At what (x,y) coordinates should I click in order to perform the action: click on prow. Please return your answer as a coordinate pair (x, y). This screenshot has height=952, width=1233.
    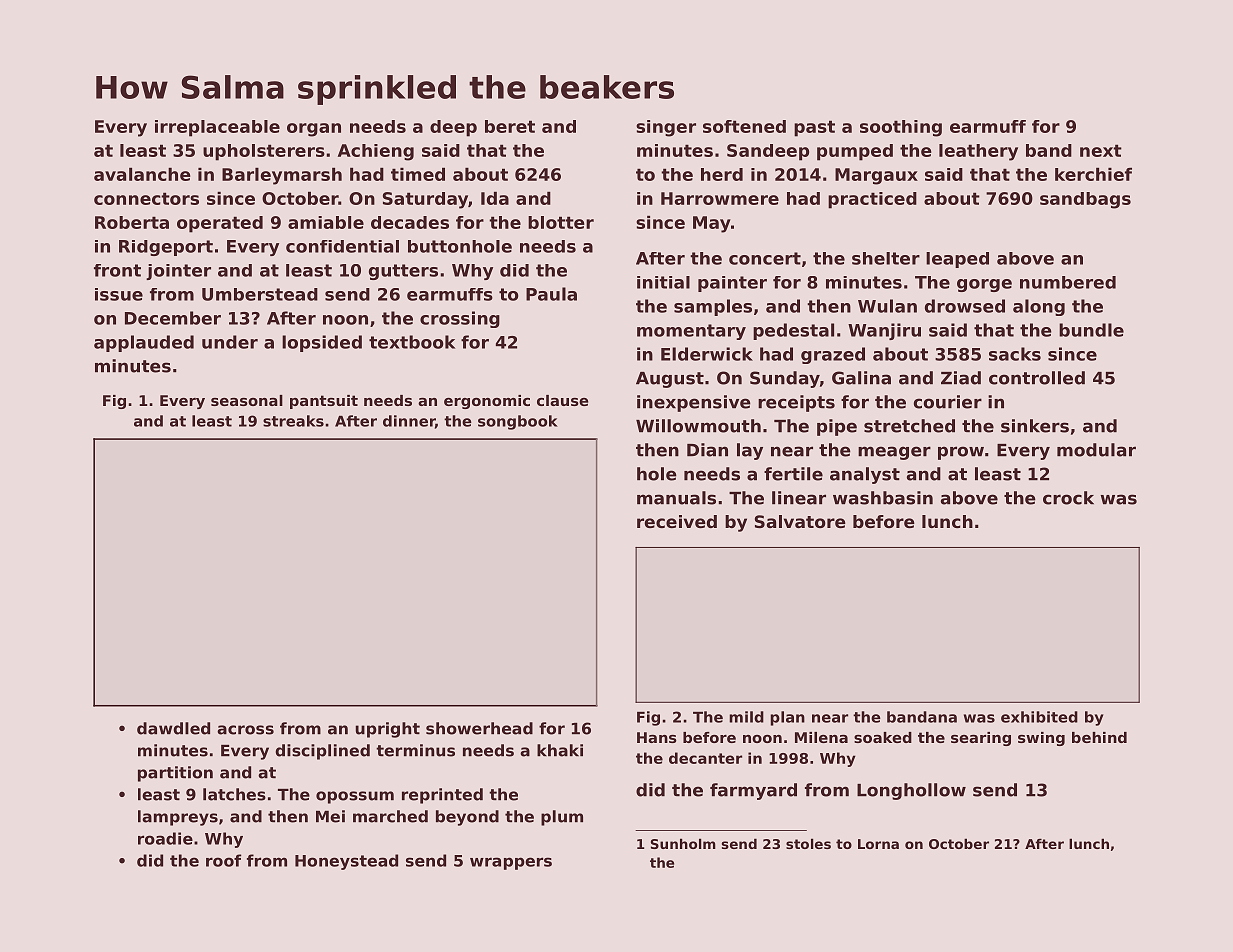
    Looking at the image, I should click on (961, 453).
